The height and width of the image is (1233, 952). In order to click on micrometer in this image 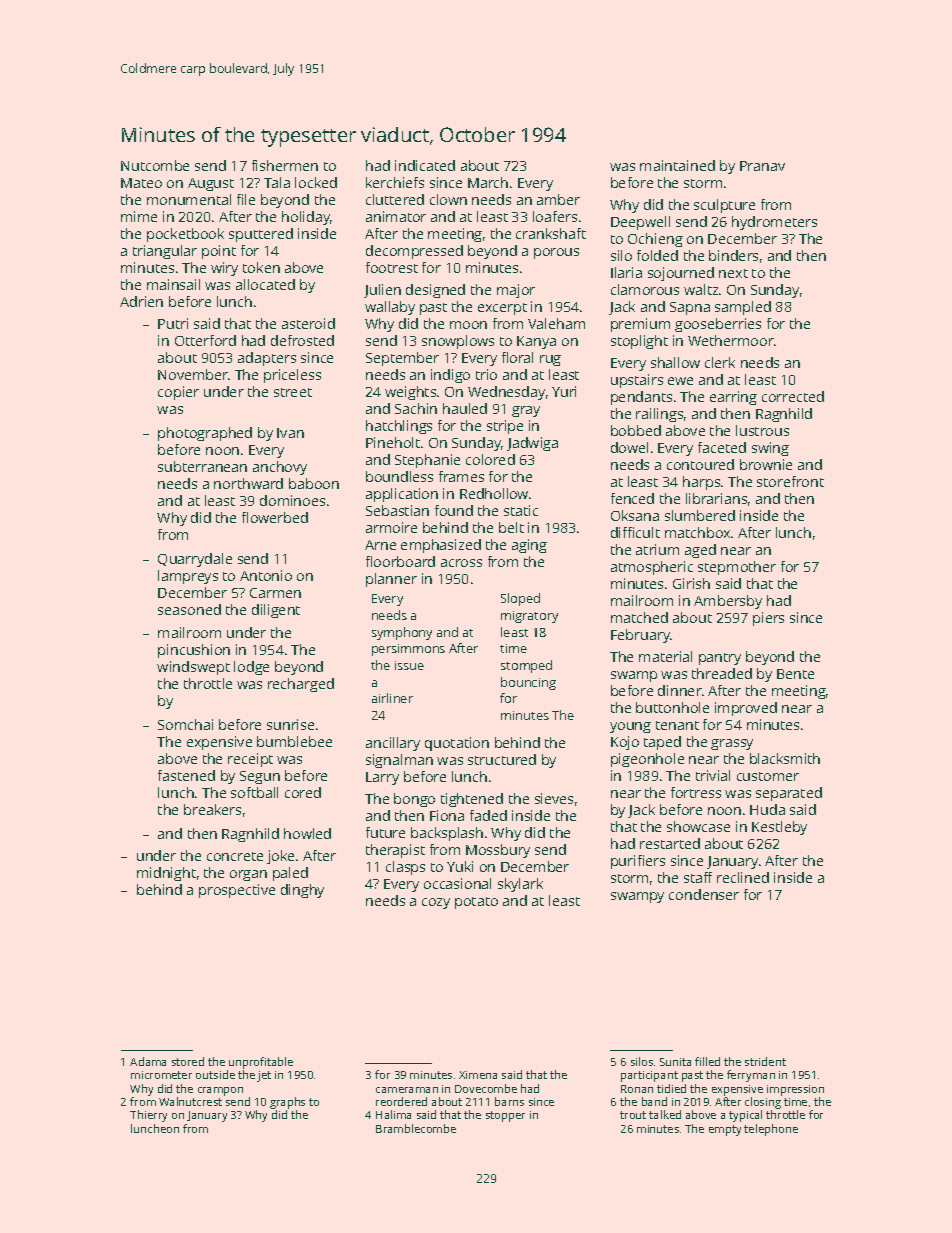, I will do `click(161, 1075)`.
